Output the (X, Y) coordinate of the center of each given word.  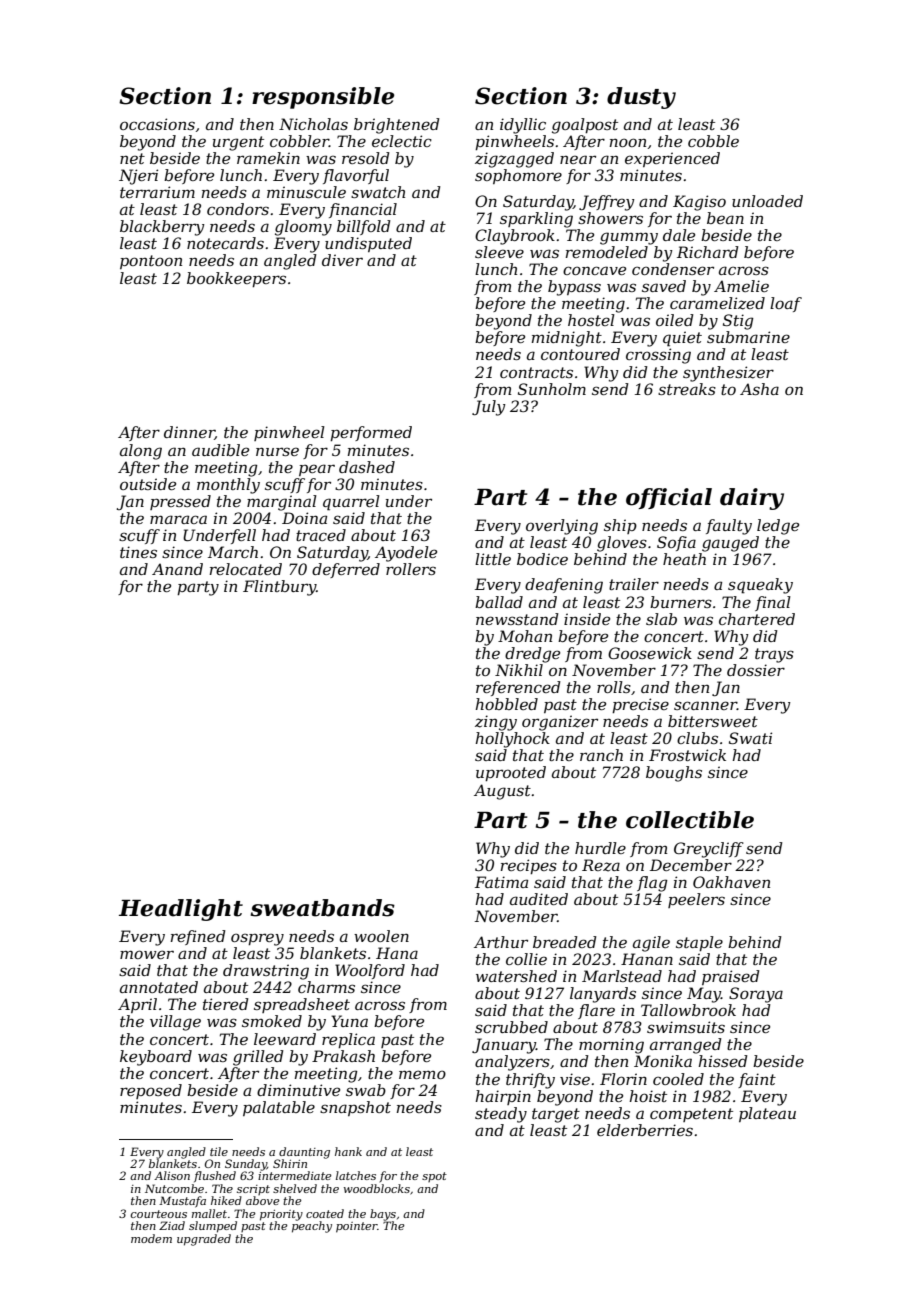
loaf (786, 304)
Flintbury (279, 588)
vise (575, 1079)
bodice (542, 559)
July (489, 408)
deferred (346, 570)
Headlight (181, 910)
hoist (648, 1096)
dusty (641, 98)
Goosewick (650, 653)
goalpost (585, 126)
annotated (159, 987)
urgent (238, 143)
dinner (189, 433)
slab (661, 619)
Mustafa (182, 1202)
